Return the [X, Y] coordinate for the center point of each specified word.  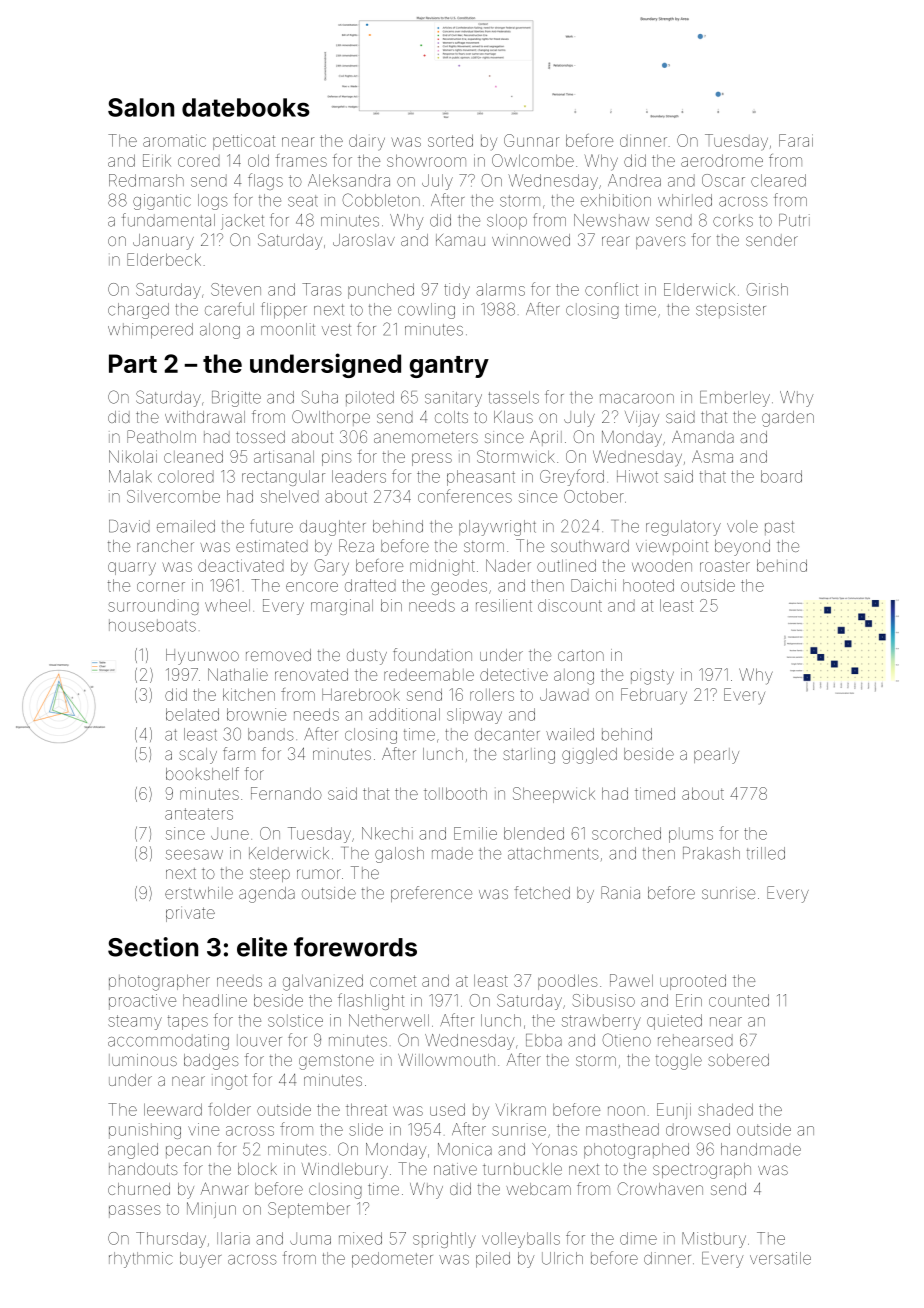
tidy [457, 291]
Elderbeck [164, 259]
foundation [432, 654]
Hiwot [637, 476]
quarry [132, 569]
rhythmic [141, 1260]
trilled [766, 853]
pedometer [392, 1260]
